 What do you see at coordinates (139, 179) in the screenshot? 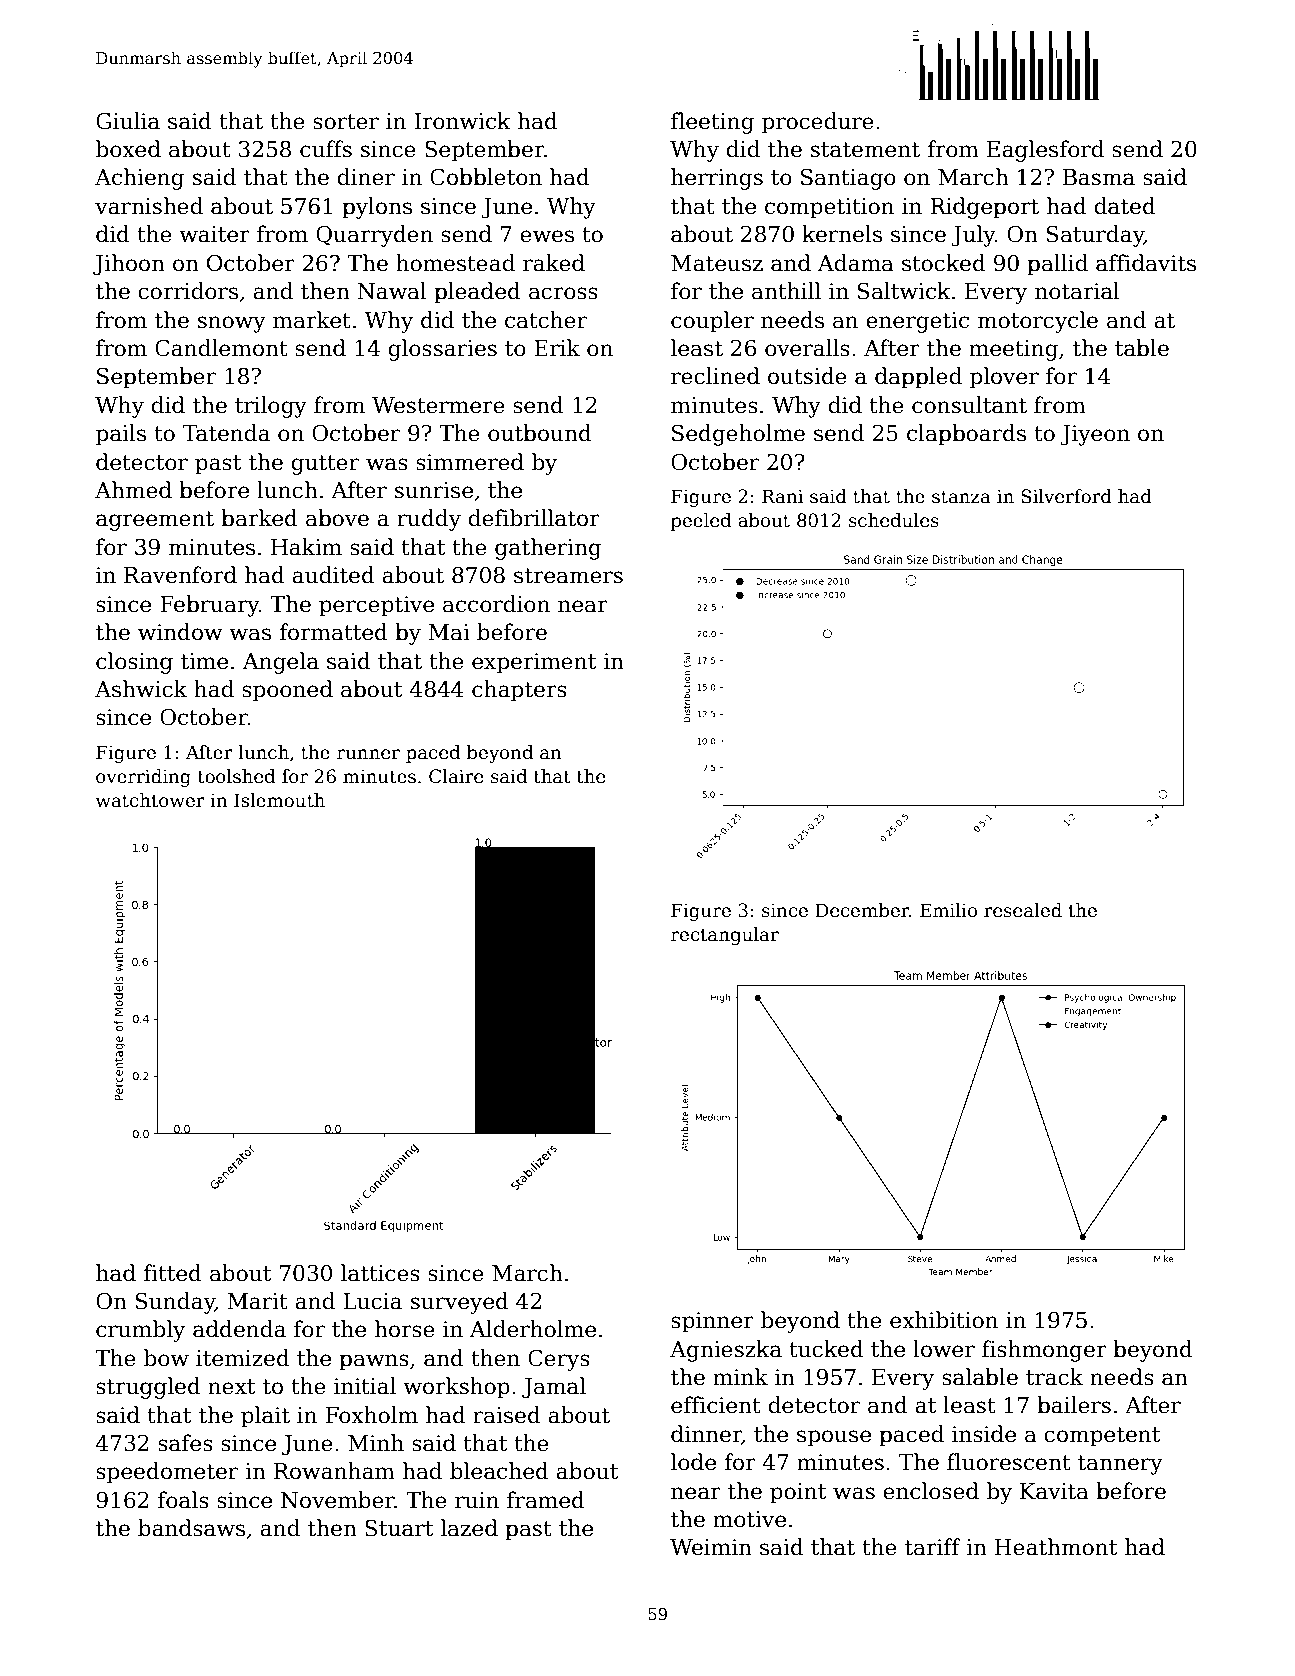
I see `Achieng` at bounding box center [139, 179].
